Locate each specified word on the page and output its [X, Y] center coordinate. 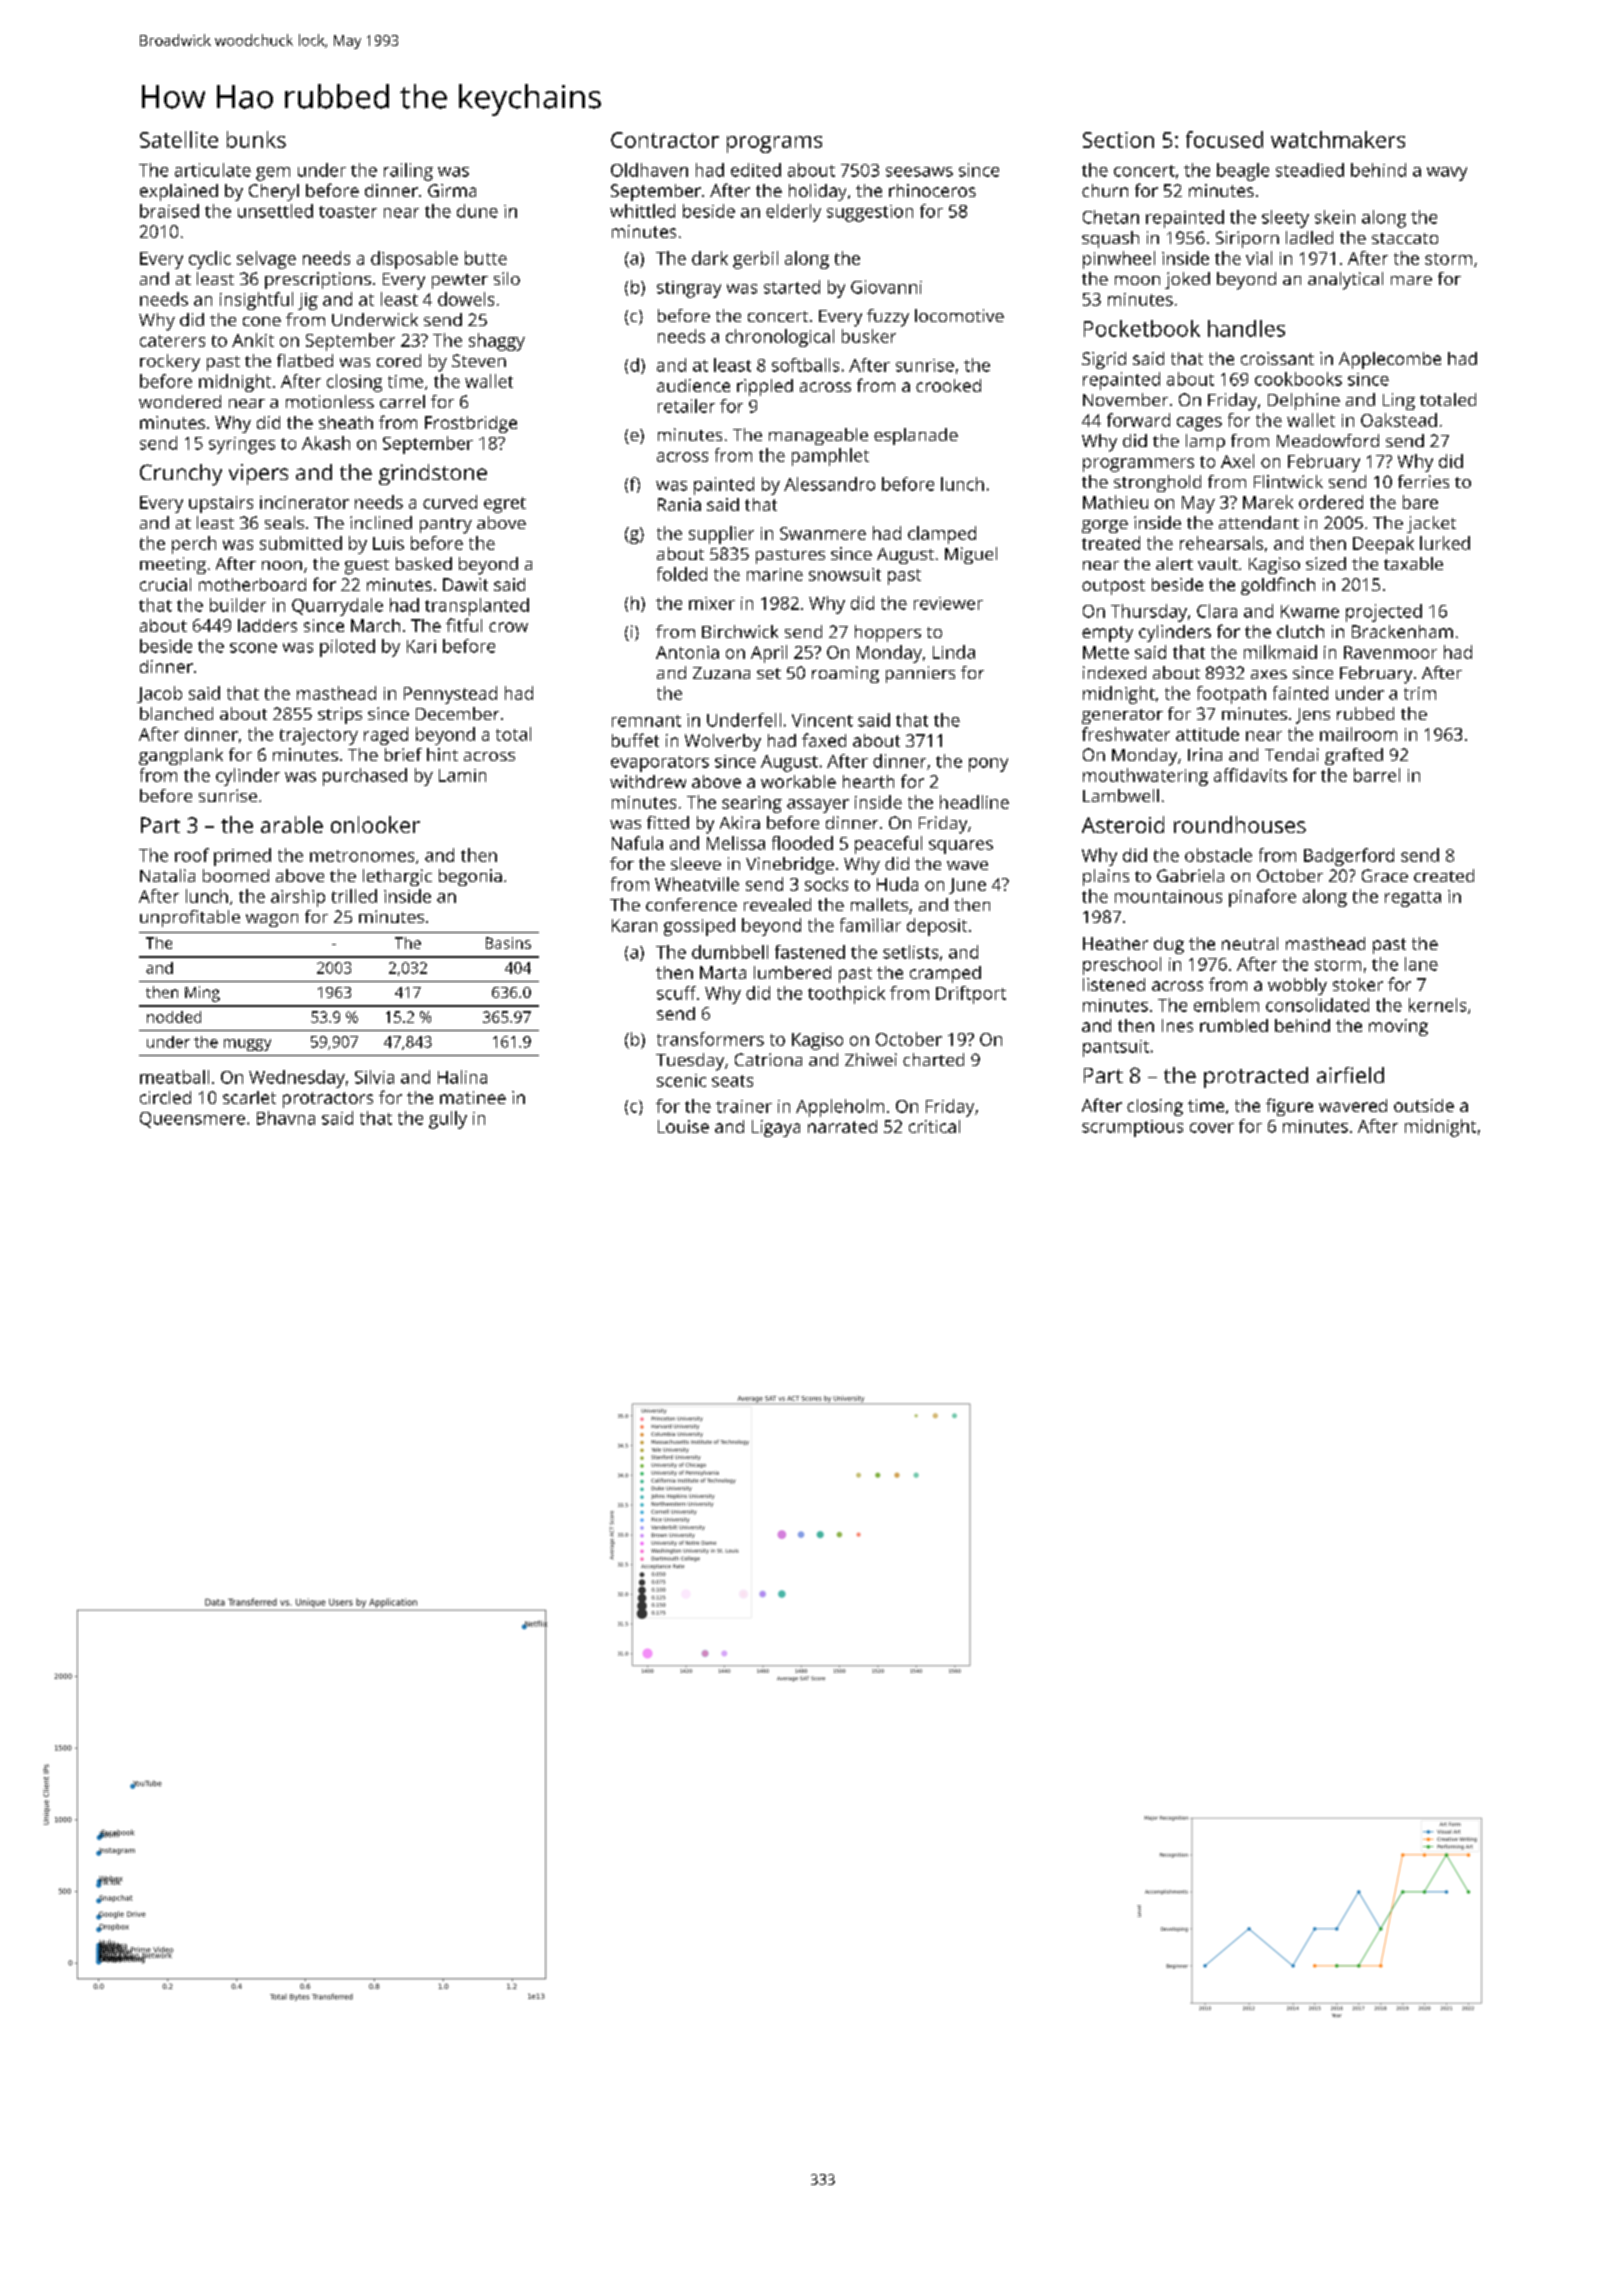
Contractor [665, 140]
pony [988, 765]
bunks [256, 139]
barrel [1377, 775]
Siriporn [1247, 239]
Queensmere [192, 1120]
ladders [267, 625]
